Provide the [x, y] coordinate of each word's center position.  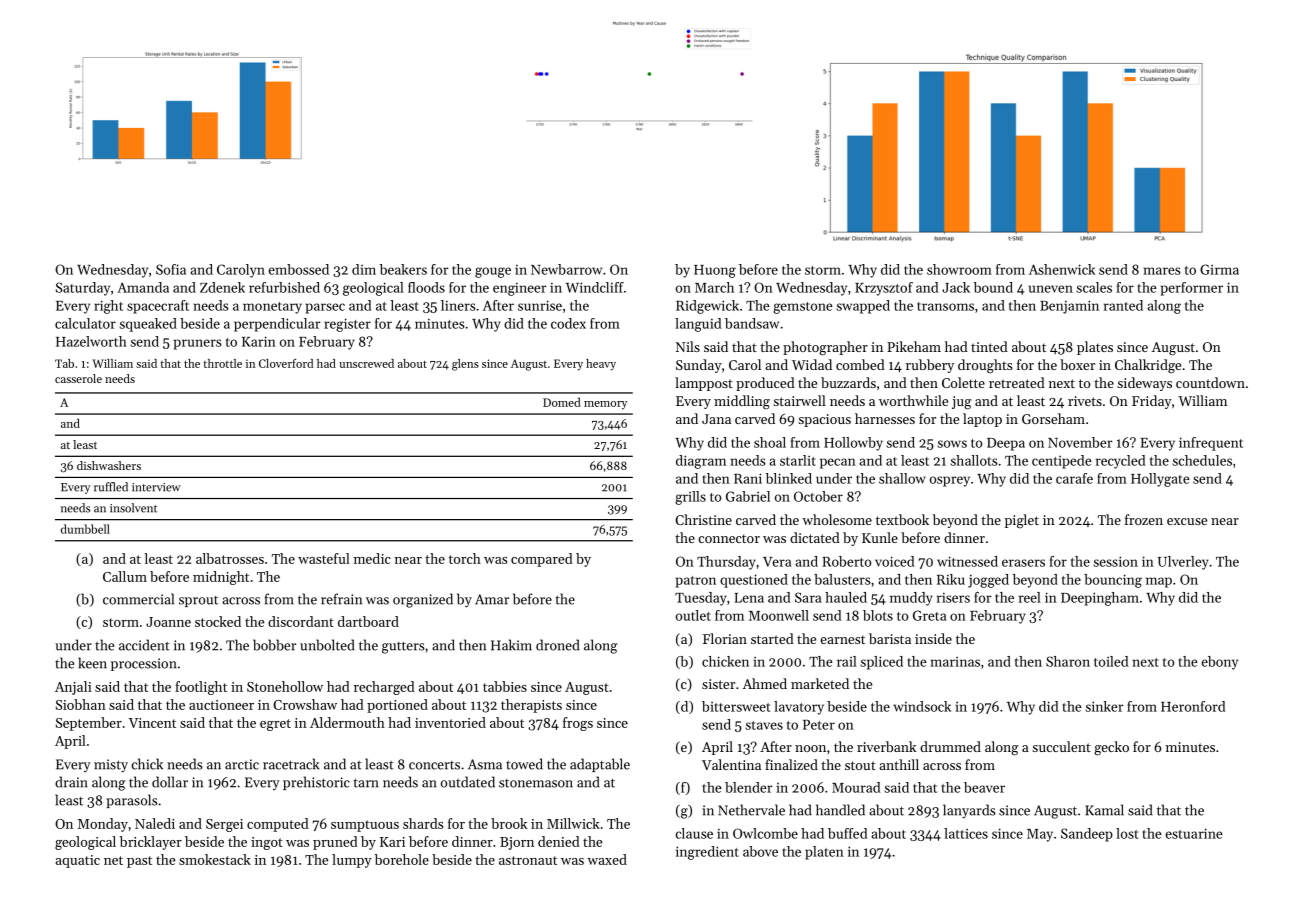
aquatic [77, 861]
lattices [966, 833]
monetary [272, 308]
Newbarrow [566, 269]
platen [824, 853]
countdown [1210, 382]
